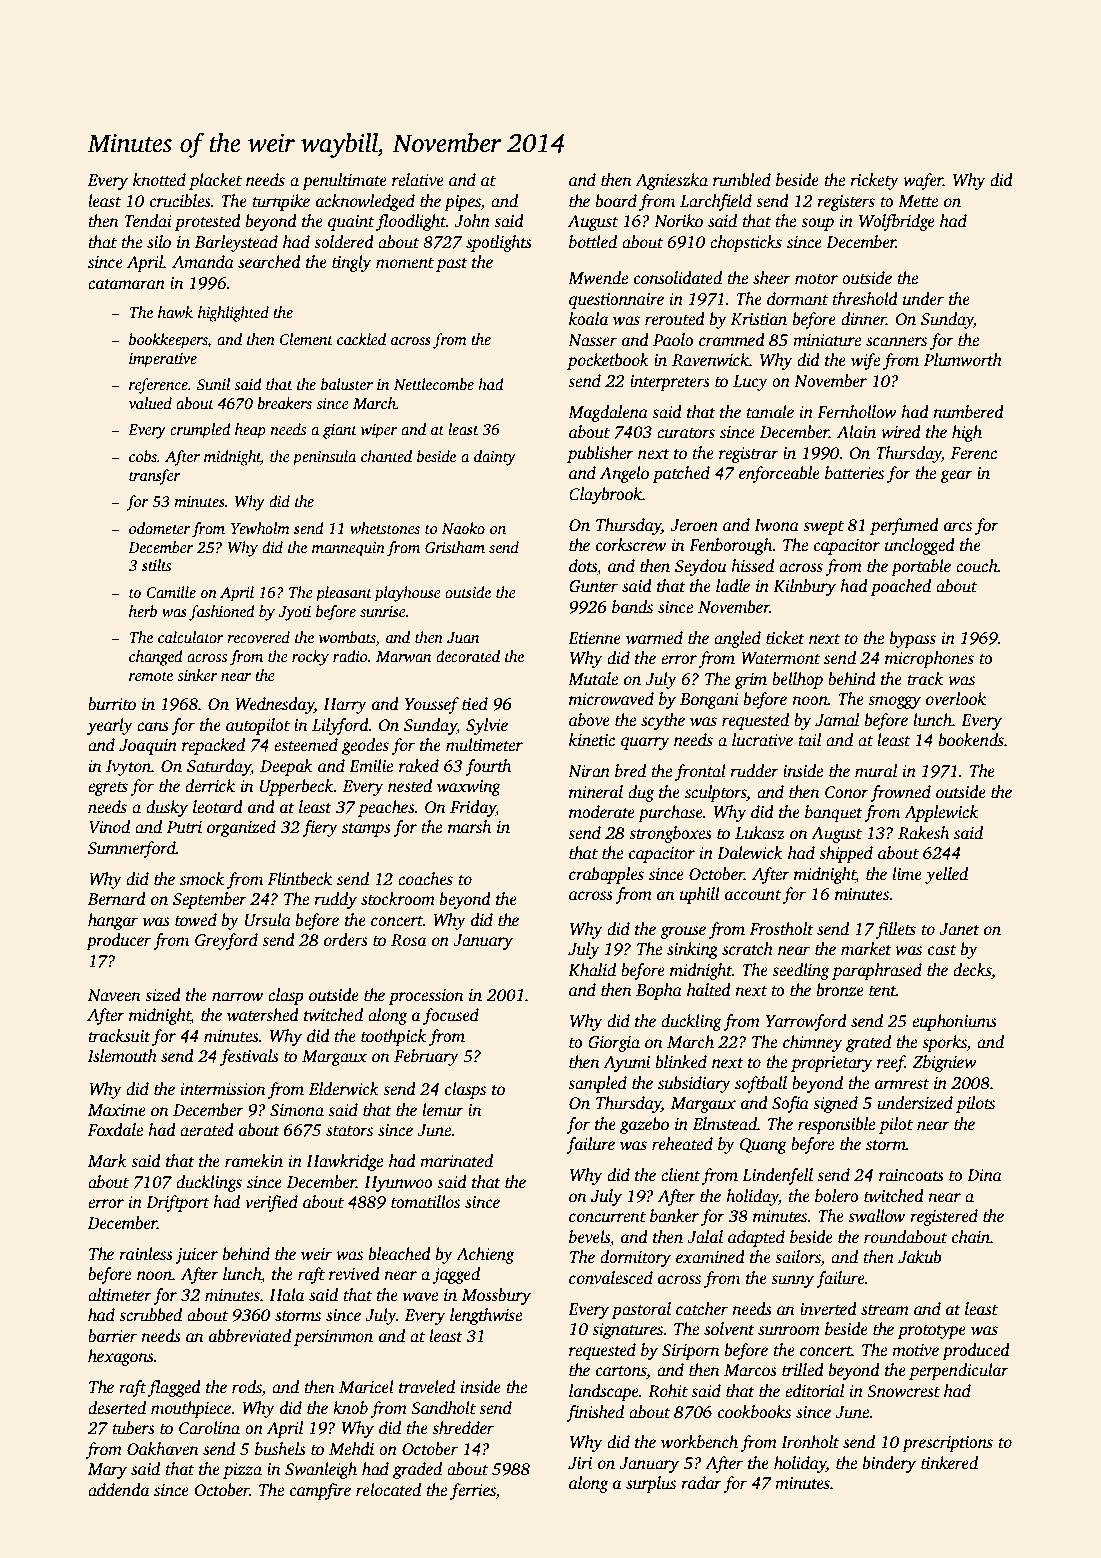 The width and height of the page is (1101, 1558). I want to click on bookkeepers, so click(168, 341).
